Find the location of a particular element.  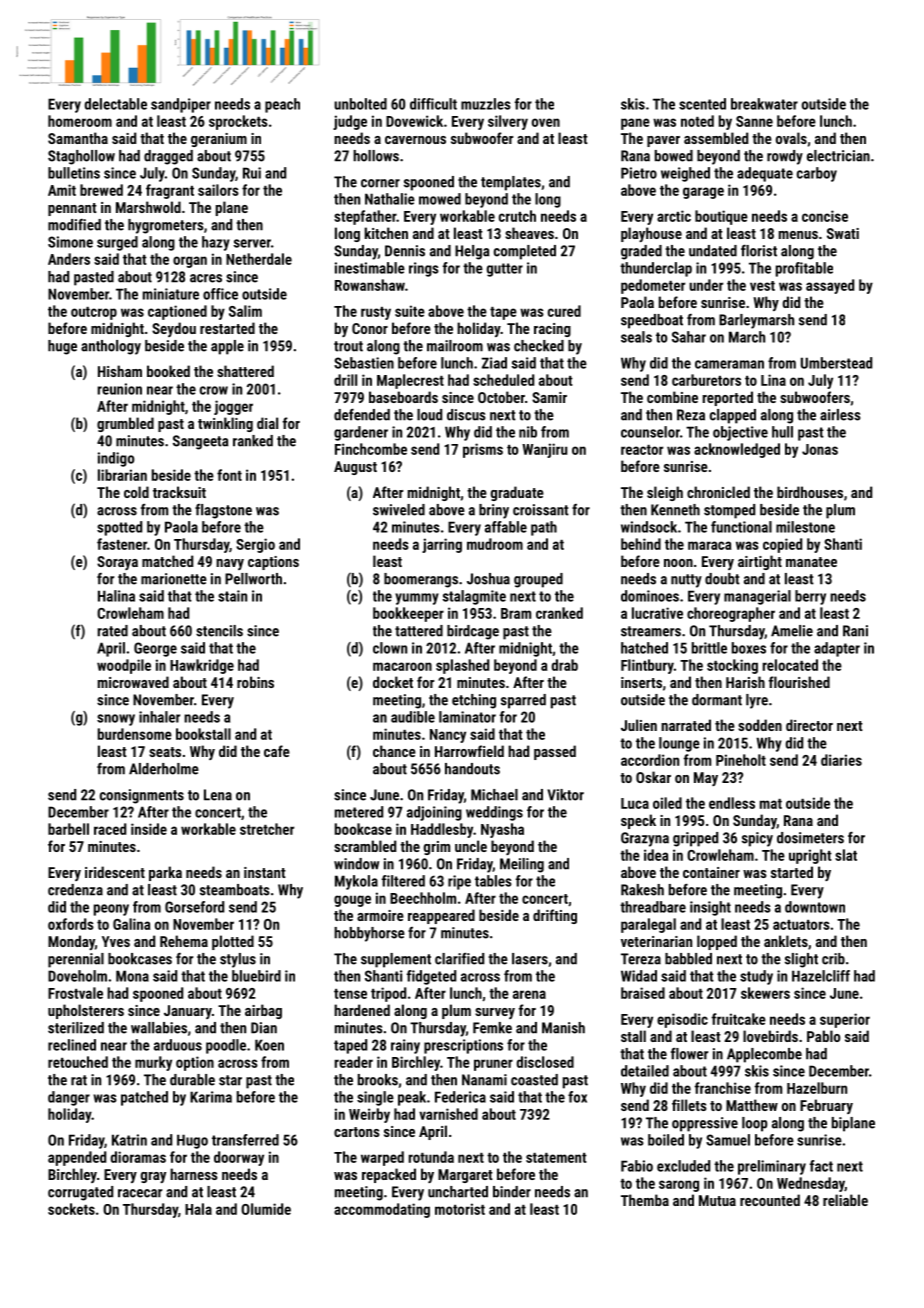

muzzles is located at coordinates (486, 104).
